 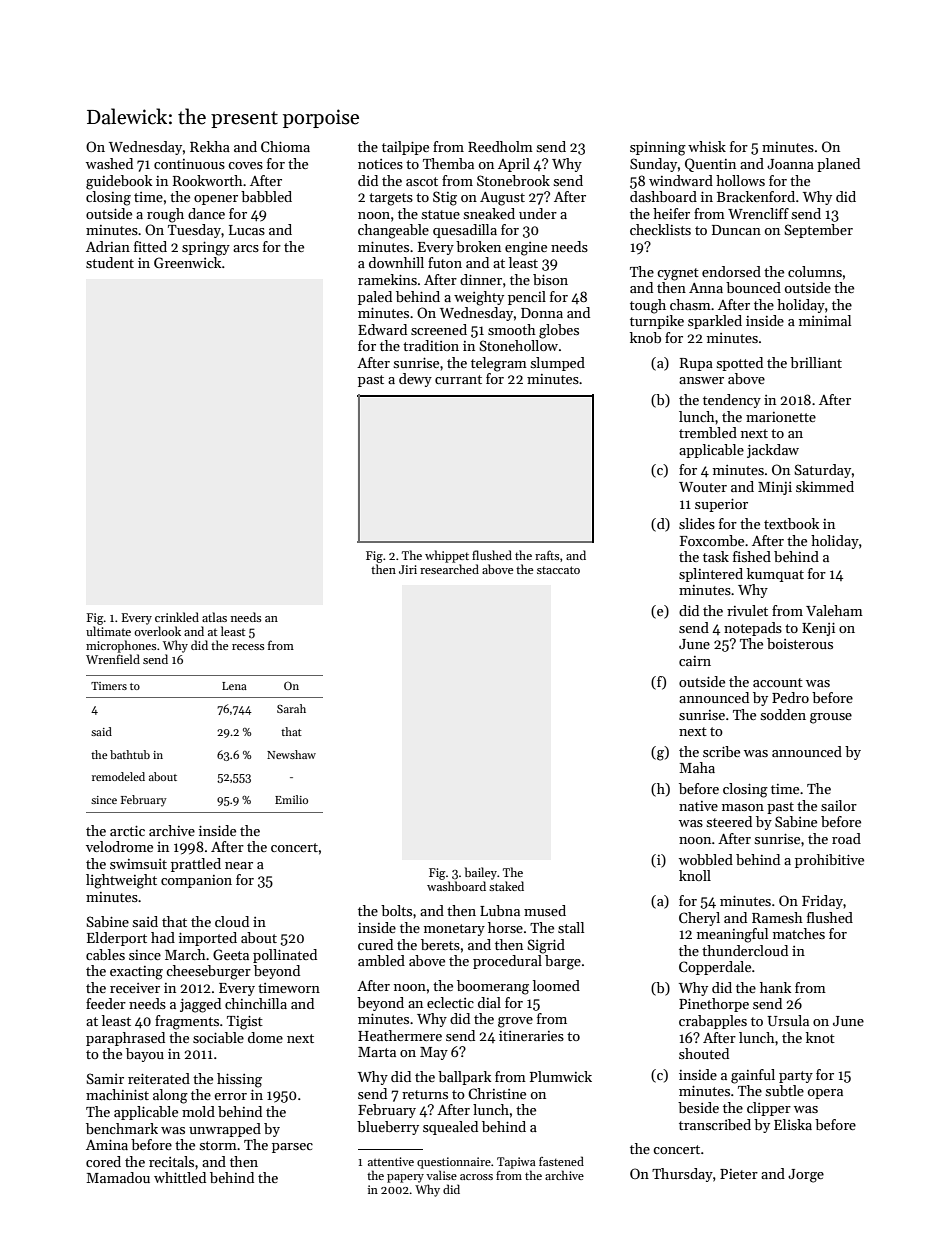 I want to click on slumped, so click(x=558, y=364).
